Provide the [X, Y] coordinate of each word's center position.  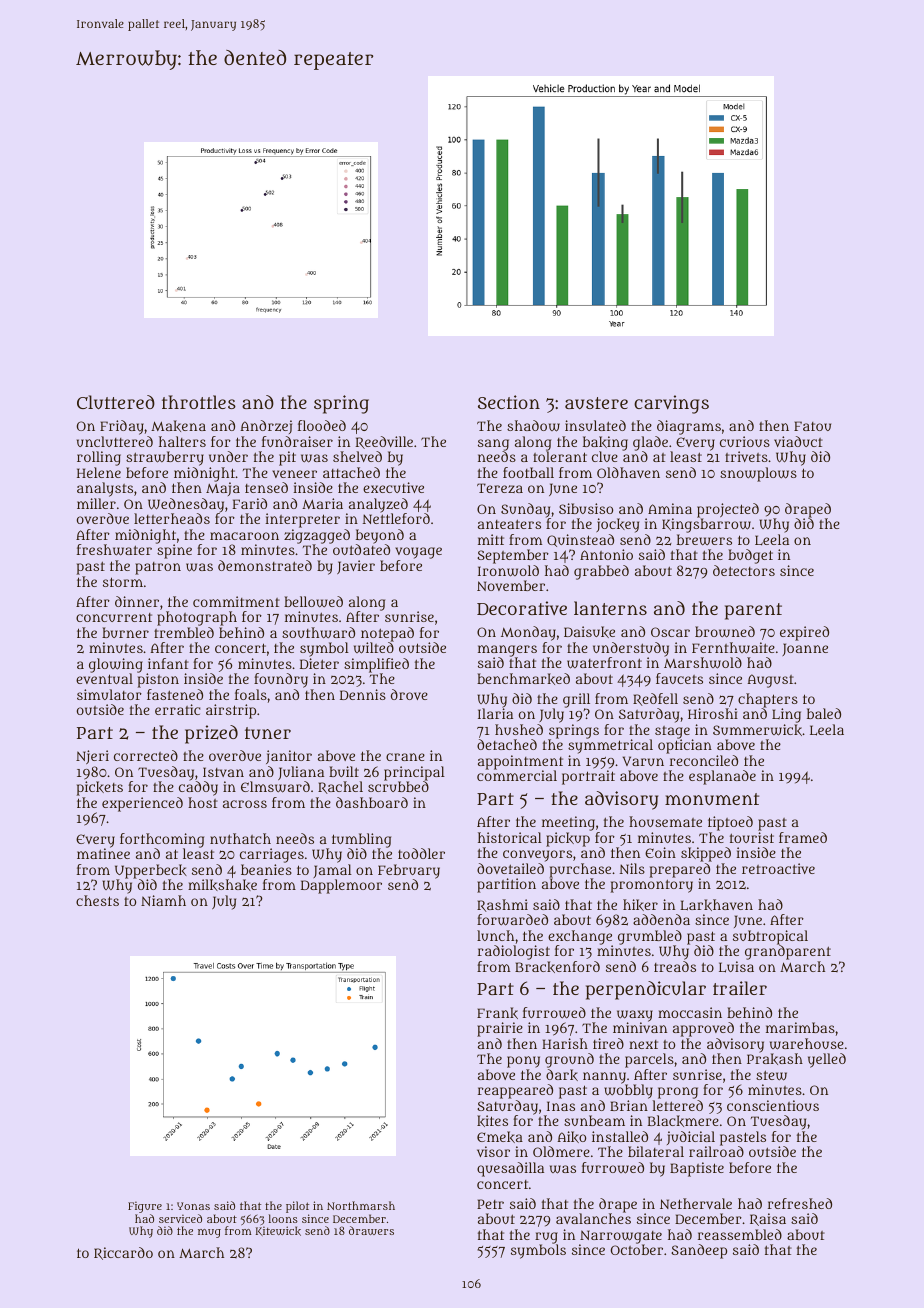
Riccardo [123, 1253]
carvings [671, 404]
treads [675, 966]
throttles [199, 402]
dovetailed [510, 868]
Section [509, 402]
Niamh [163, 900]
